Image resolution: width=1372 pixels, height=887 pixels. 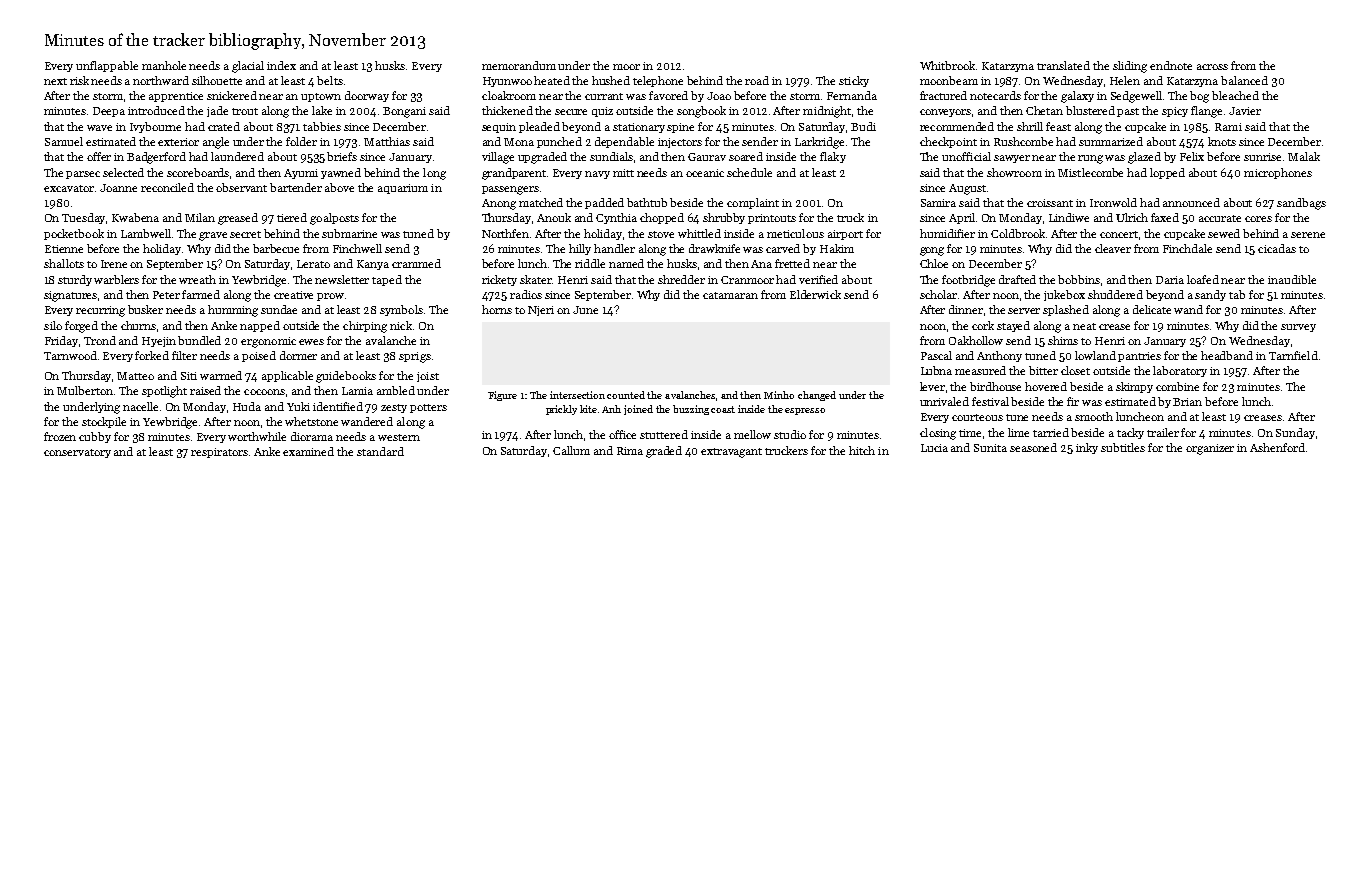 What do you see at coordinates (1220, 218) in the screenshot?
I see `accurate` at bounding box center [1220, 218].
